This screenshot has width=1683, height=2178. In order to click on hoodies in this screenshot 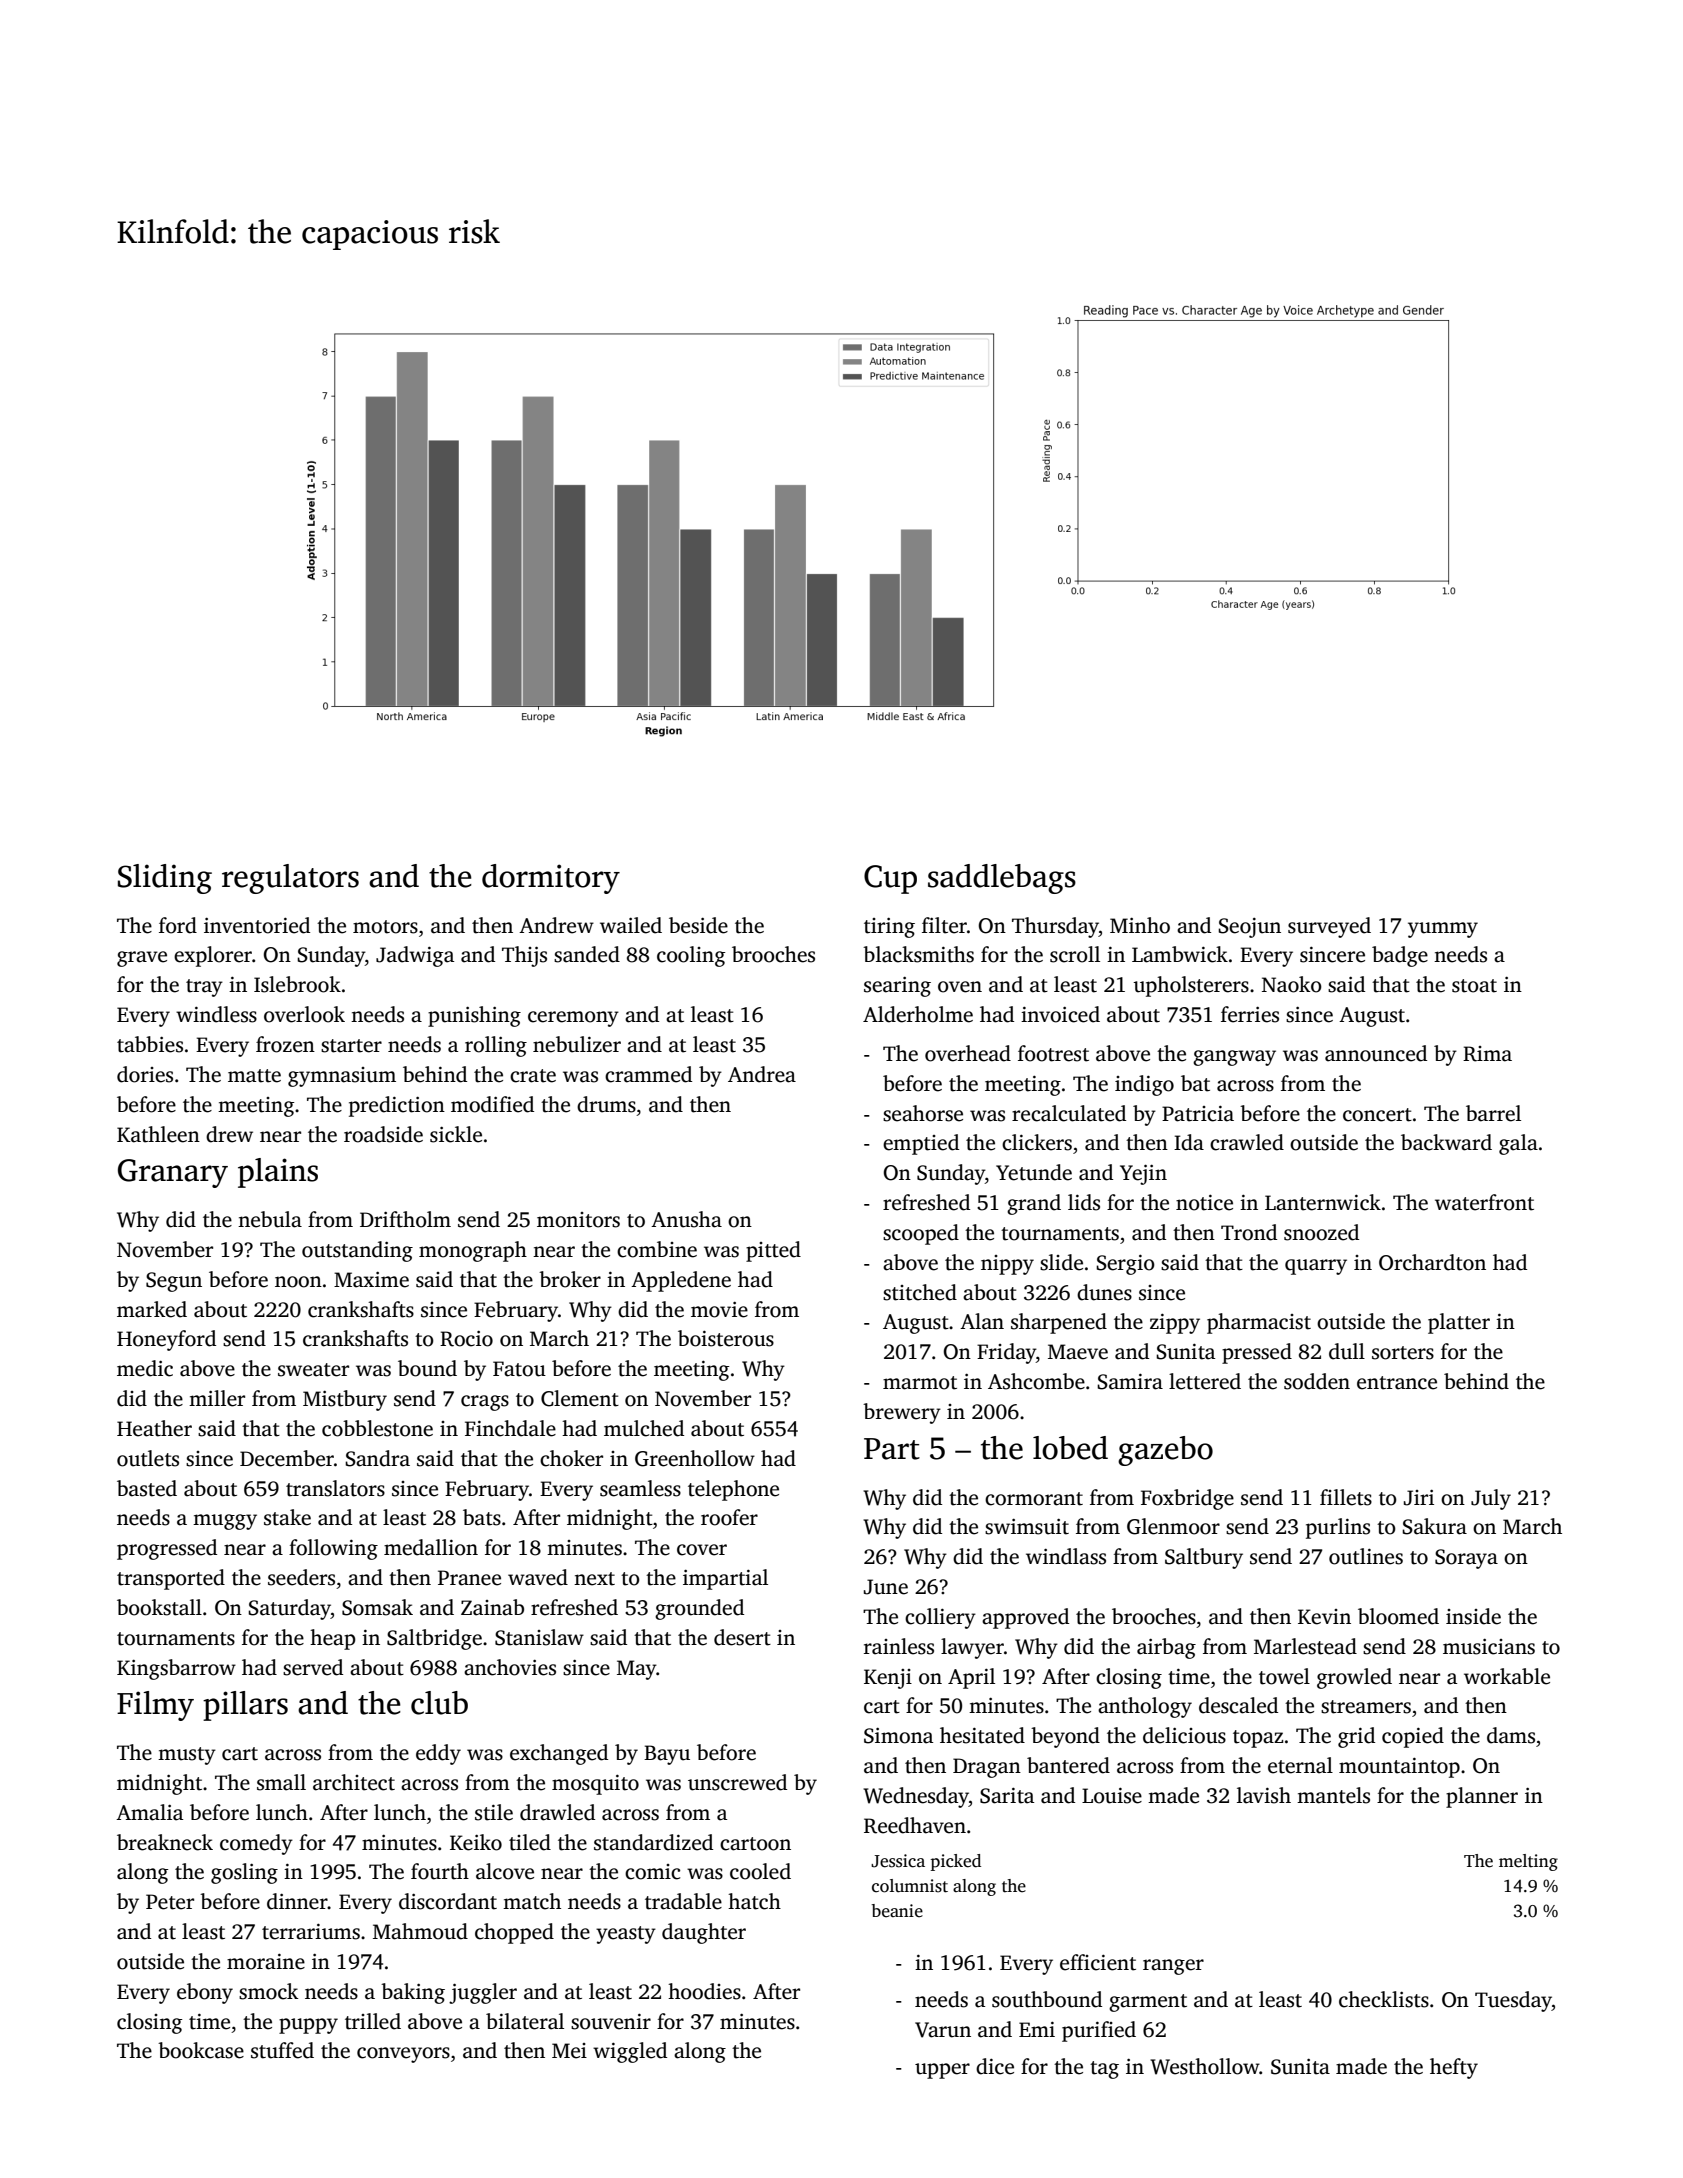, I will do `click(704, 1991)`.
